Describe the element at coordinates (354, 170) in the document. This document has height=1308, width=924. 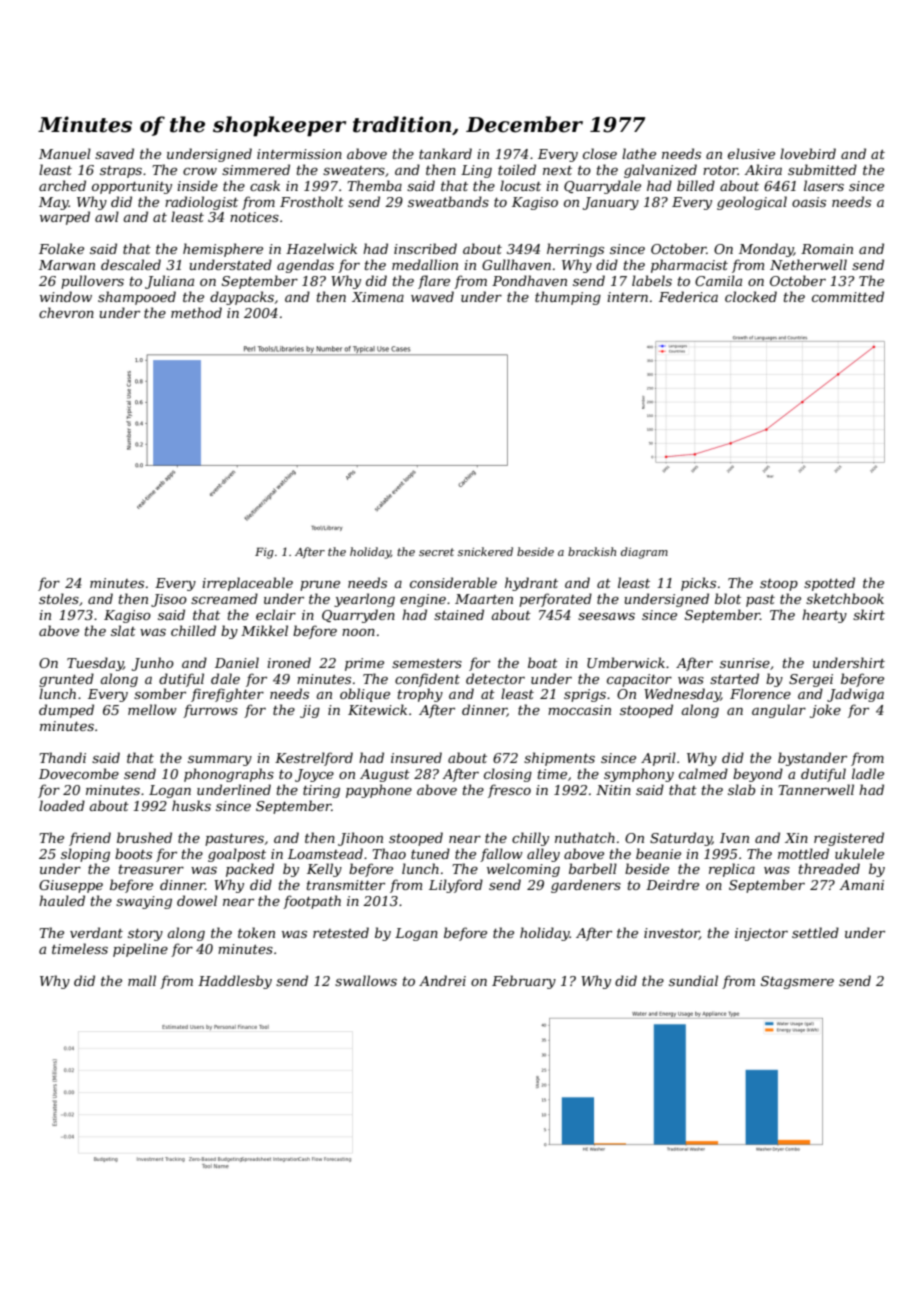
I see `sweaters` at that location.
